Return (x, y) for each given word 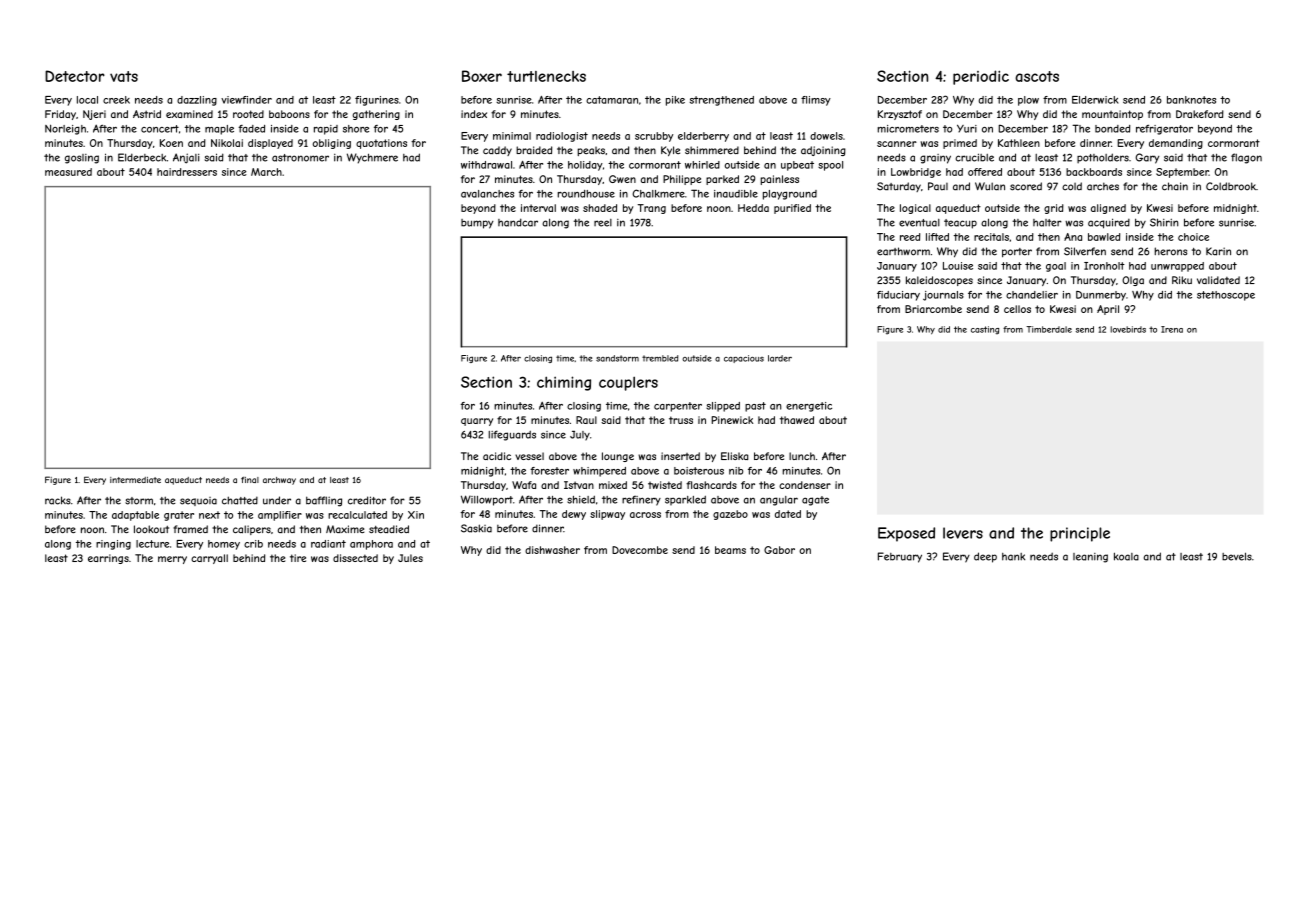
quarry (477, 422)
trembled (660, 358)
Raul (586, 420)
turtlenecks (546, 76)
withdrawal (486, 165)
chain (1175, 186)
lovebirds (1128, 329)
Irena (1172, 329)
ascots (1037, 76)
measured (68, 172)
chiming (564, 383)
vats (124, 76)
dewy (574, 515)
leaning (1090, 558)
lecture (152, 544)
